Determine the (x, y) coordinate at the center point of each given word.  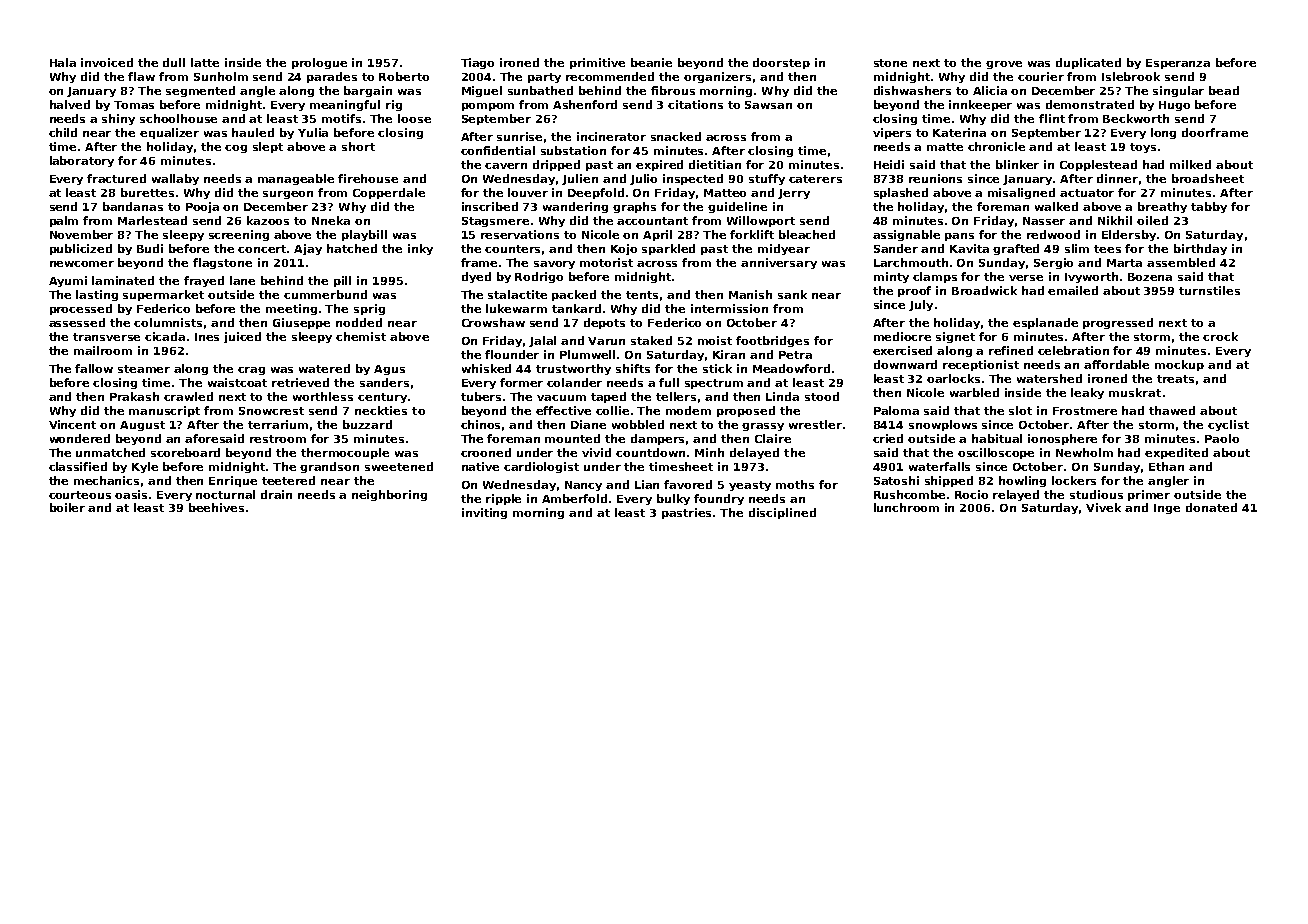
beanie (651, 62)
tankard (576, 308)
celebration (1073, 350)
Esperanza (1178, 64)
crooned (486, 452)
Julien (580, 179)
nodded (359, 322)
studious (1096, 494)
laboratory (82, 161)
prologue (319, 63)
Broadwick (984, 290)
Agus (389, 370)
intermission (729, 308)
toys (1143, 148)
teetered (288, 480)
